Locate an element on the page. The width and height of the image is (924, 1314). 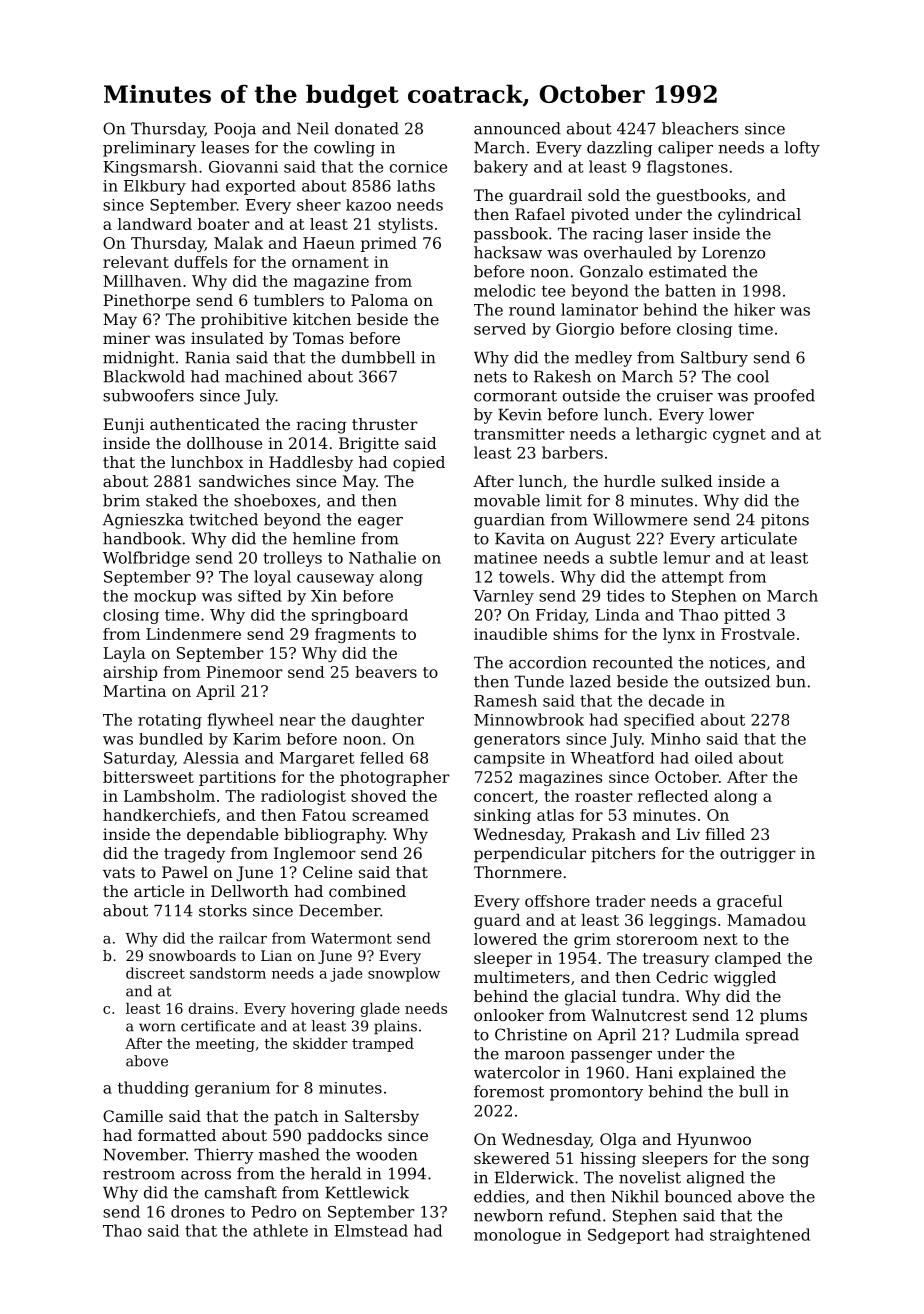
wooden is located at coordinates (387, 1154).
